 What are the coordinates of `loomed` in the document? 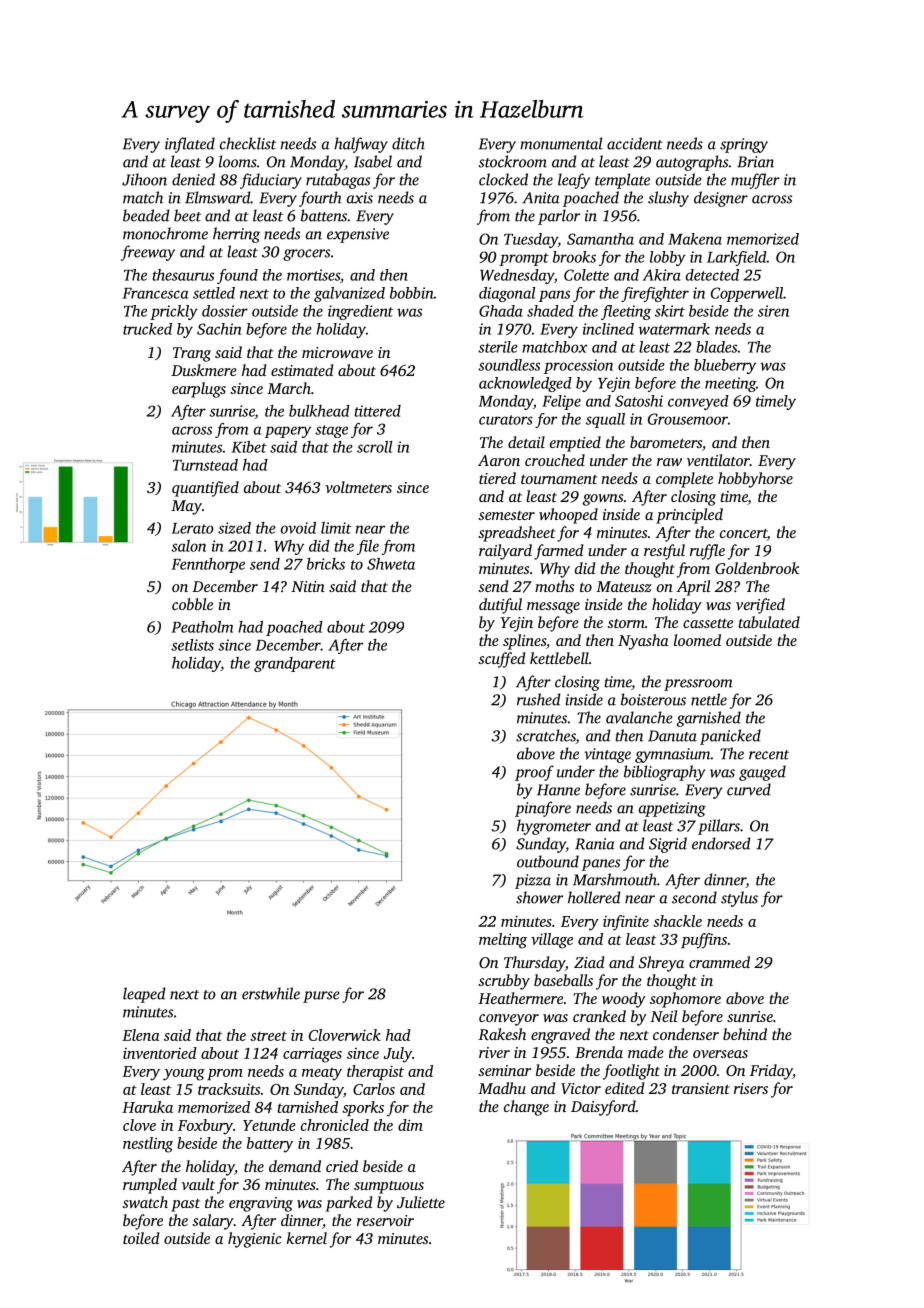 It's located at (697, 640).
